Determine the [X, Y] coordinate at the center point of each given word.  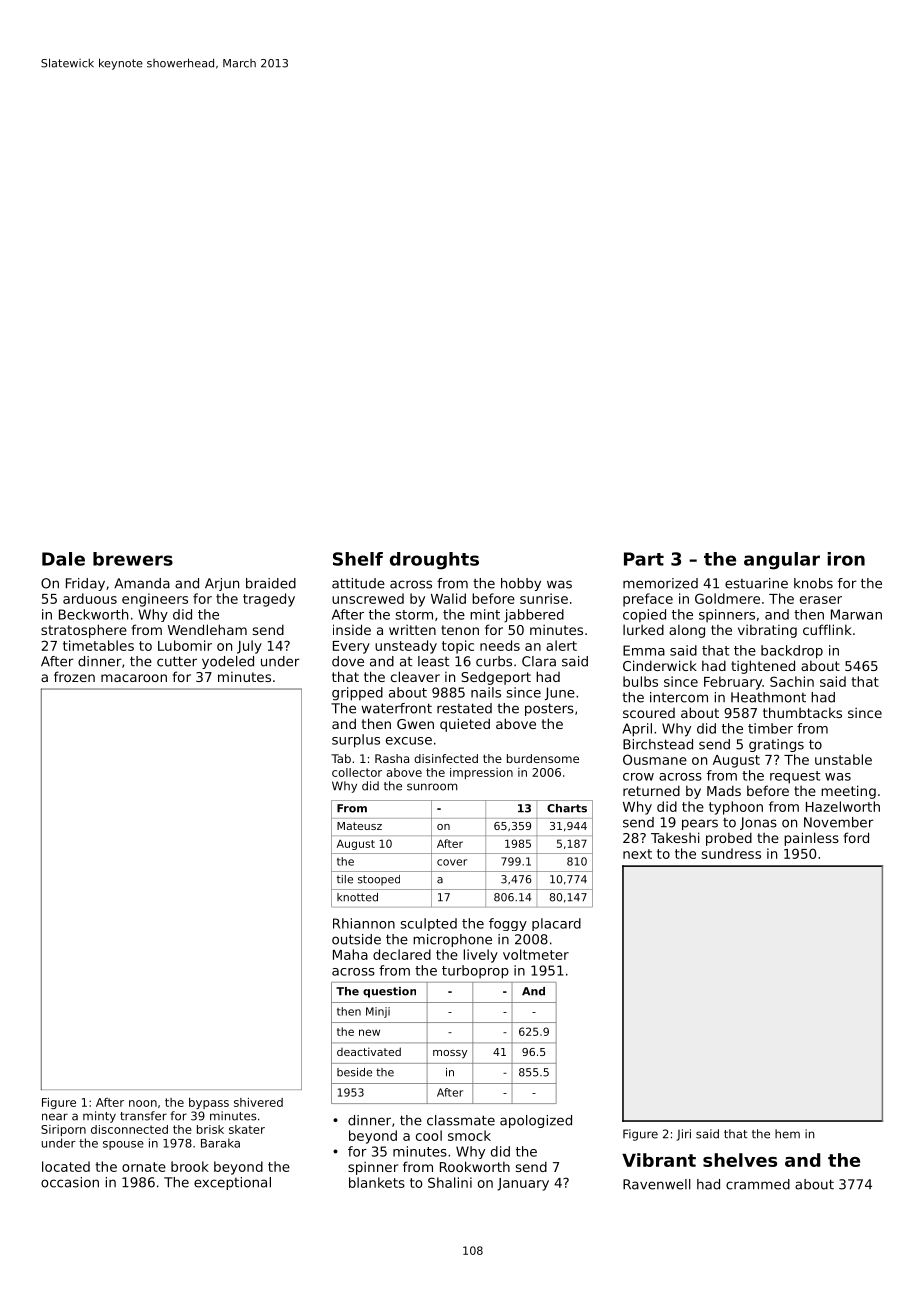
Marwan [856, 614]
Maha [350, 954]
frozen [74, 676]
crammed [758, 1184]
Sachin [792, 681]
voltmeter [536, 954]
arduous [90, 598]
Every [351, 647]
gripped [357, 694]
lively [481, 956]
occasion [70, 1182]
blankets [377, 1182]
